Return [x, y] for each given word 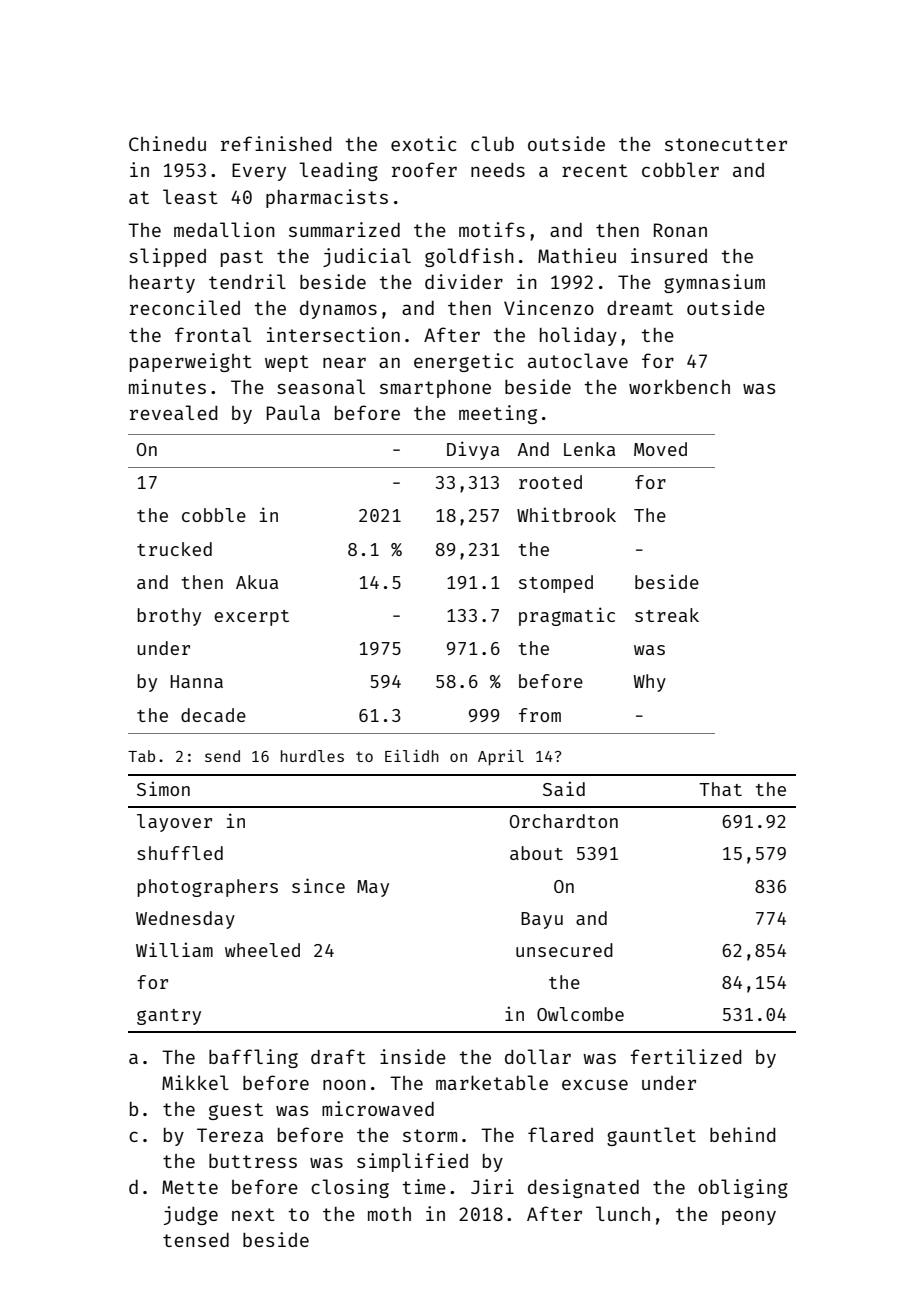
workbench [679, 386]
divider [464, 281]
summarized [344, 229]
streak [667, 615]
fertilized [686, 1056]
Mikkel [195, 1082]
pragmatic [567, 616]
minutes [167, 386]
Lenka [589, 449]
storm [430, 1135]
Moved [660, 449]
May [373, 888]
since [318, 885]
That [720, 789]
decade [213, 715]
